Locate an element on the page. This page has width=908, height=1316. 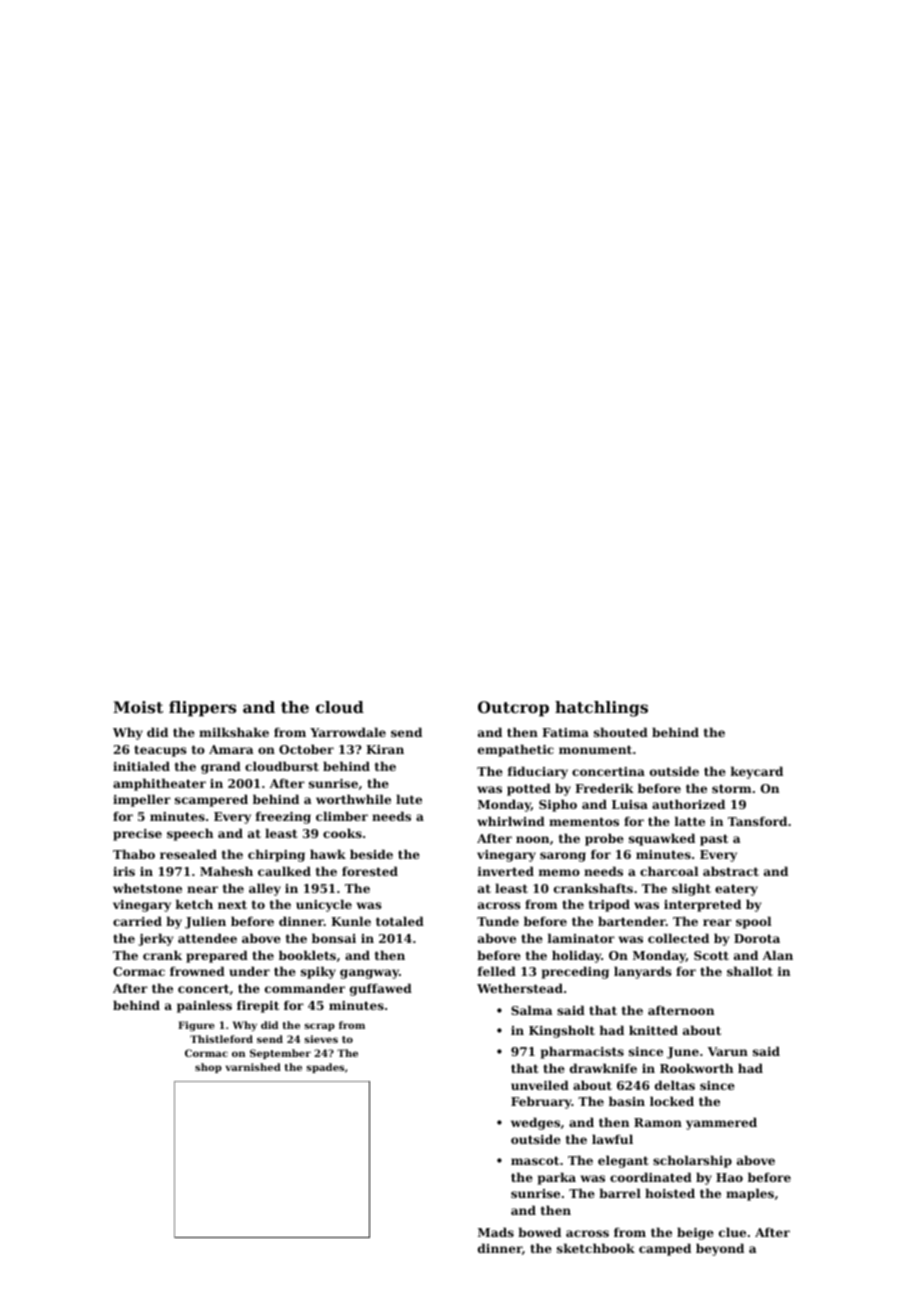
beyond is located at coordinates (720, 1249).
